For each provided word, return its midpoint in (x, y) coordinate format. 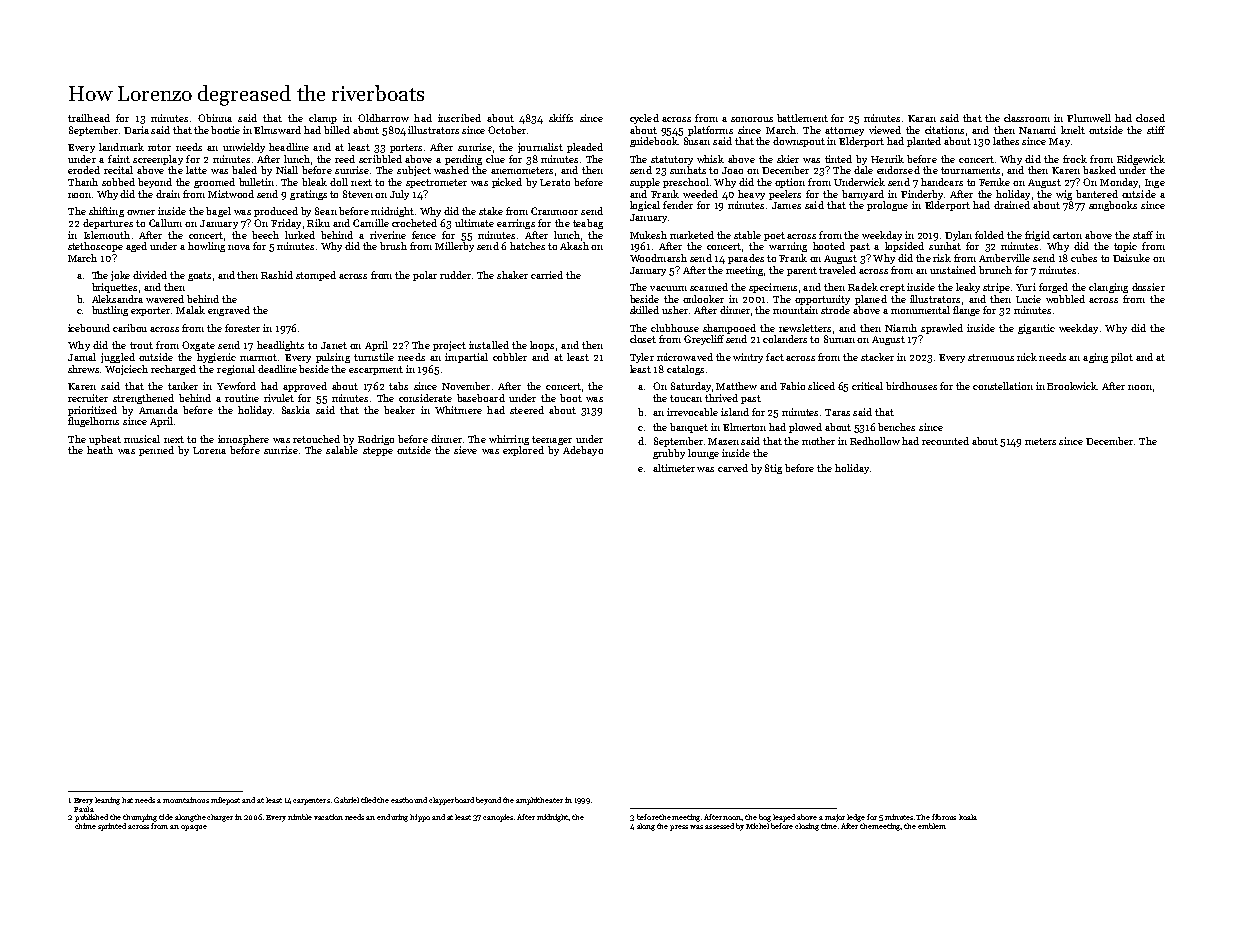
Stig (773, 469)
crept (892, 288)
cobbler (510, 357)
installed (489, 345)
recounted (945, 441)
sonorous (752, 119)
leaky (968, 288)
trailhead (89, 118)
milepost (225, 801)
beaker (399, 410)
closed (1150, 118)
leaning (107, 801)
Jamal (82, 357)
